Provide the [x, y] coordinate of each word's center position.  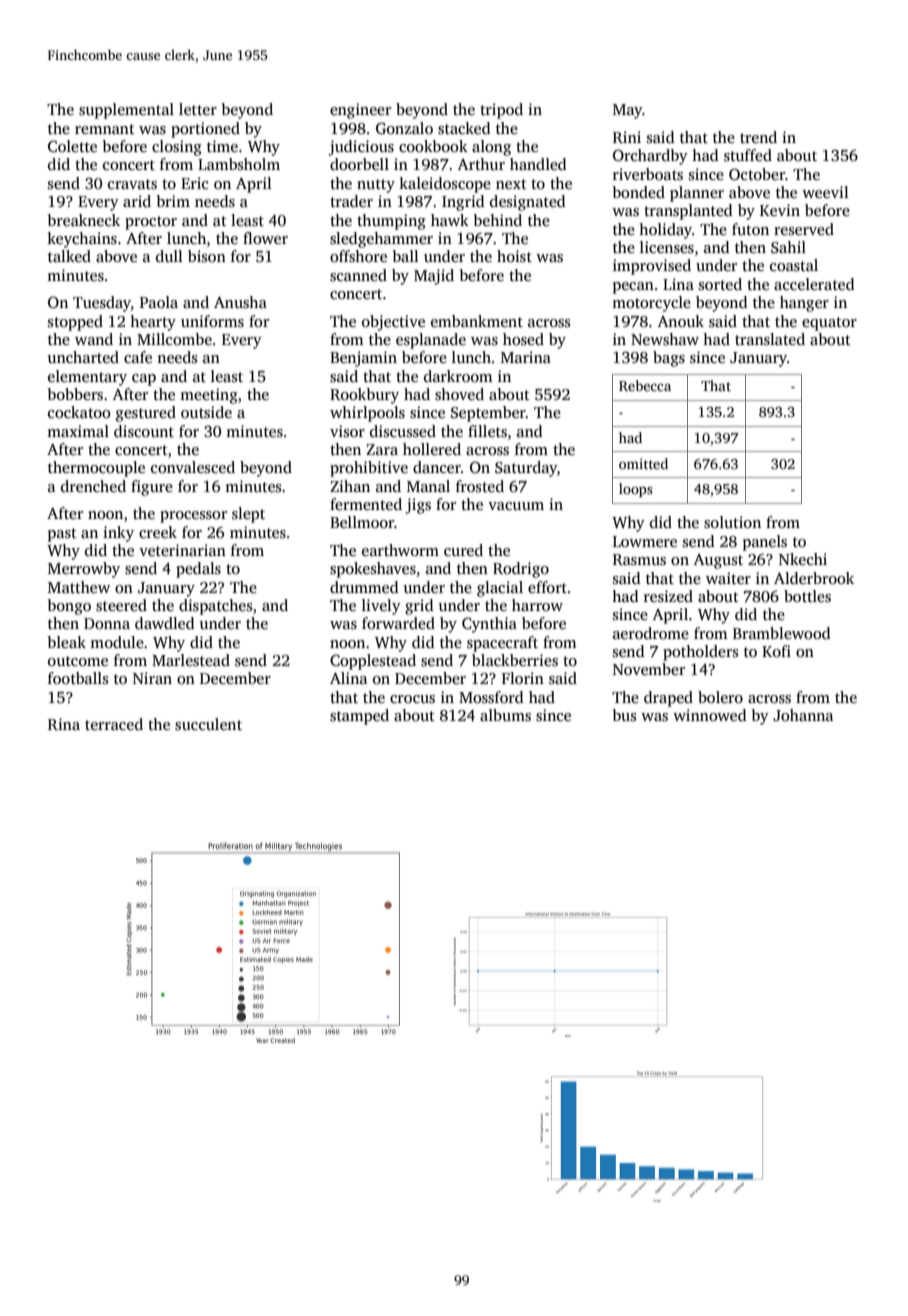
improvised [652, 267]
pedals [198, 570]
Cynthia [489, 625]
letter [198, 109]
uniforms [212, 321]
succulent [208, 724]
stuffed [748, 155]
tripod [501, 111]
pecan [633, 288]
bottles [807, 596]
